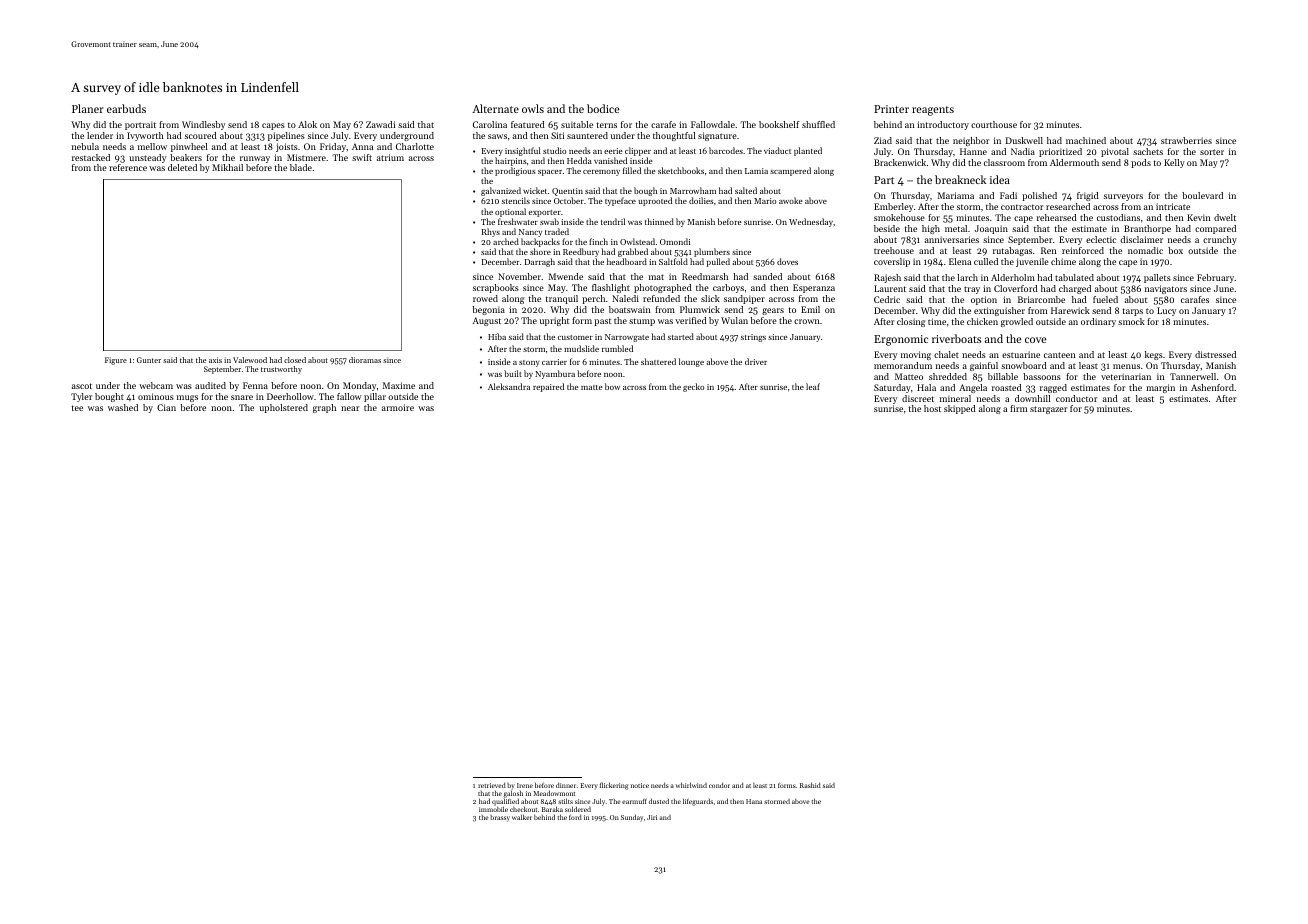 The image size is (1308, 924). Describe the element at coordinates (603, 108) in the screenshot. I see `bodice` at that location.
